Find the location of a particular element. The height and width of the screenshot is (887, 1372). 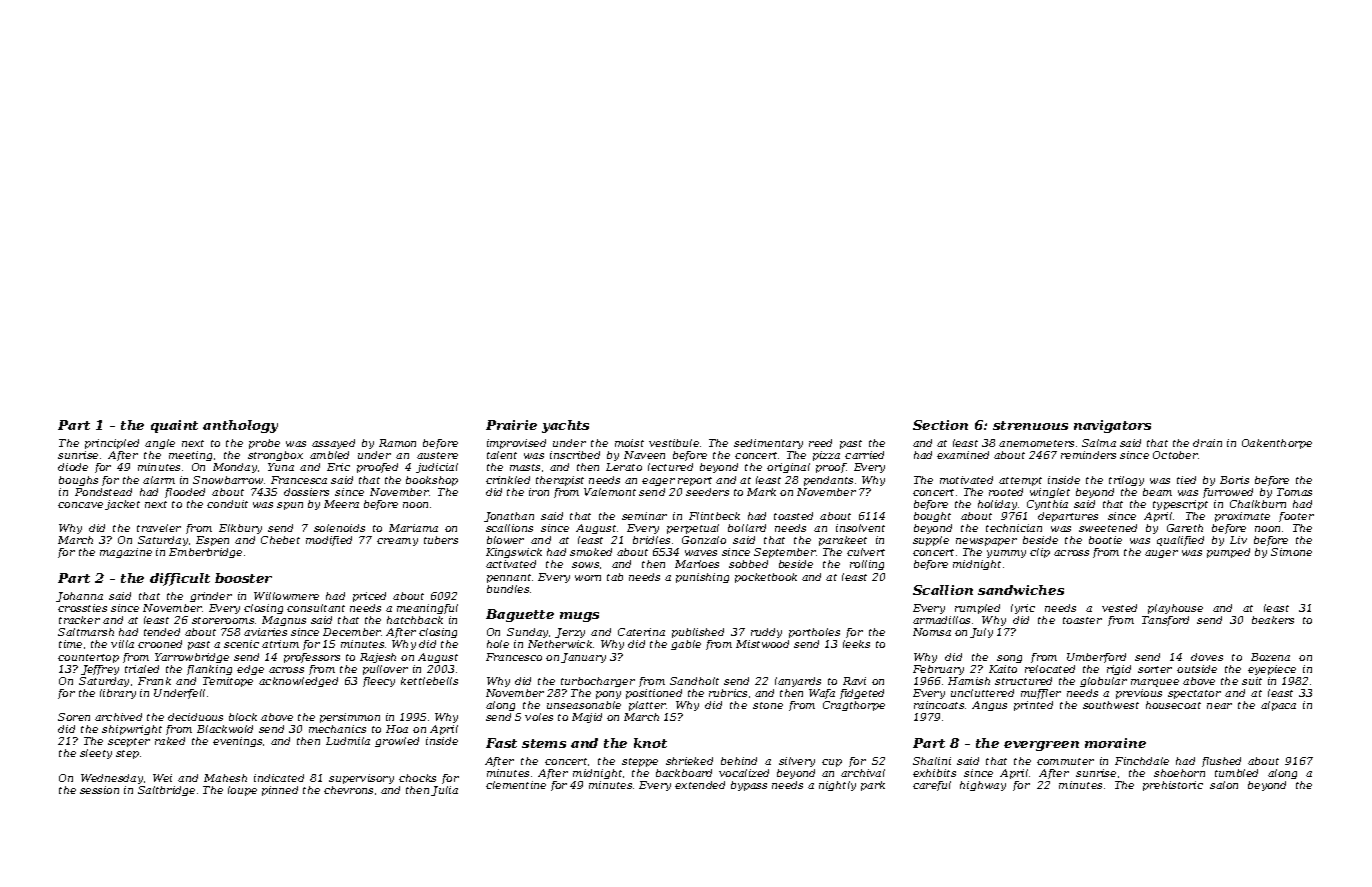

crooned is located at coordinates (160, 644).
